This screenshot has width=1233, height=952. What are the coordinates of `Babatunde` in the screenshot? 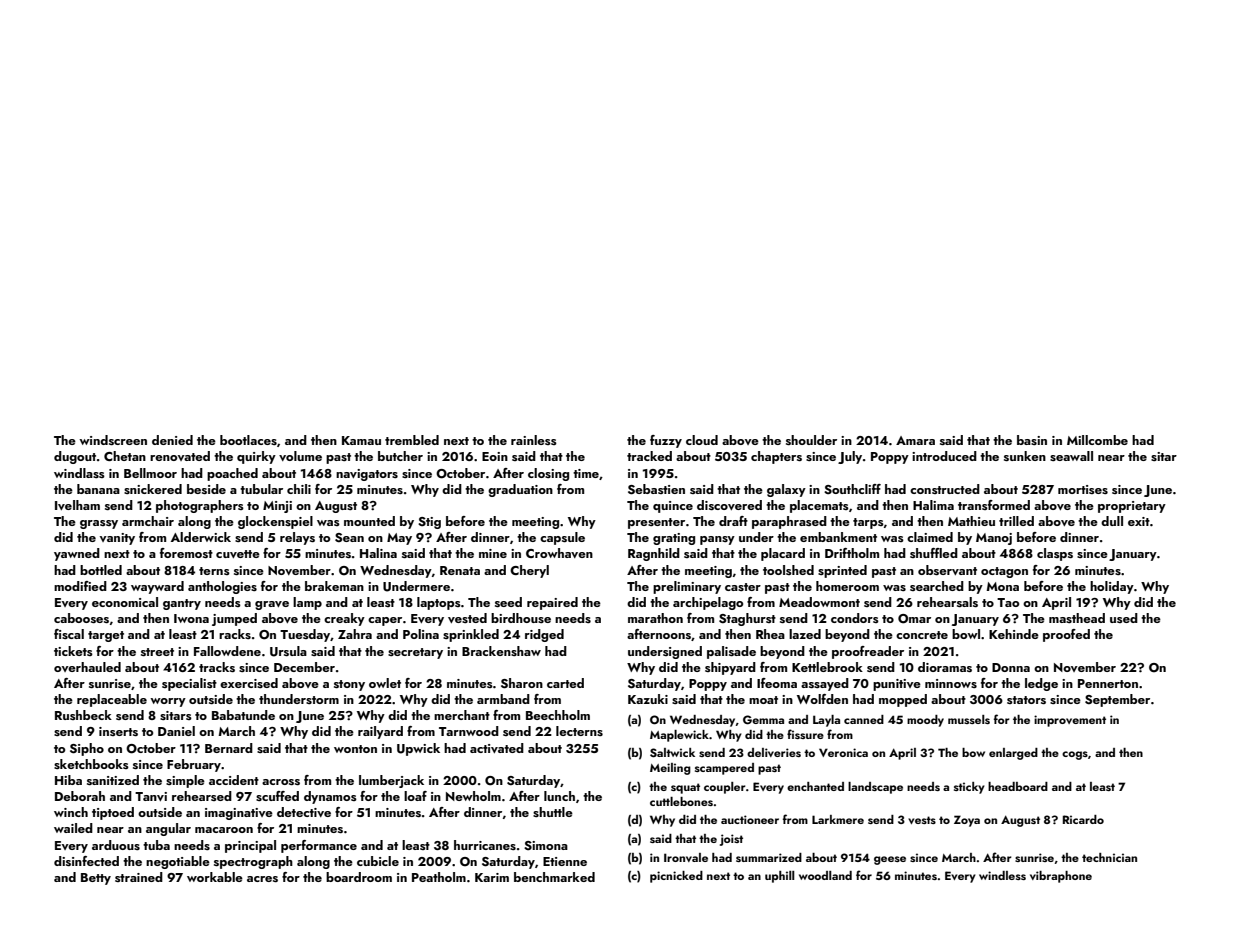 It's located at (243, 715).
